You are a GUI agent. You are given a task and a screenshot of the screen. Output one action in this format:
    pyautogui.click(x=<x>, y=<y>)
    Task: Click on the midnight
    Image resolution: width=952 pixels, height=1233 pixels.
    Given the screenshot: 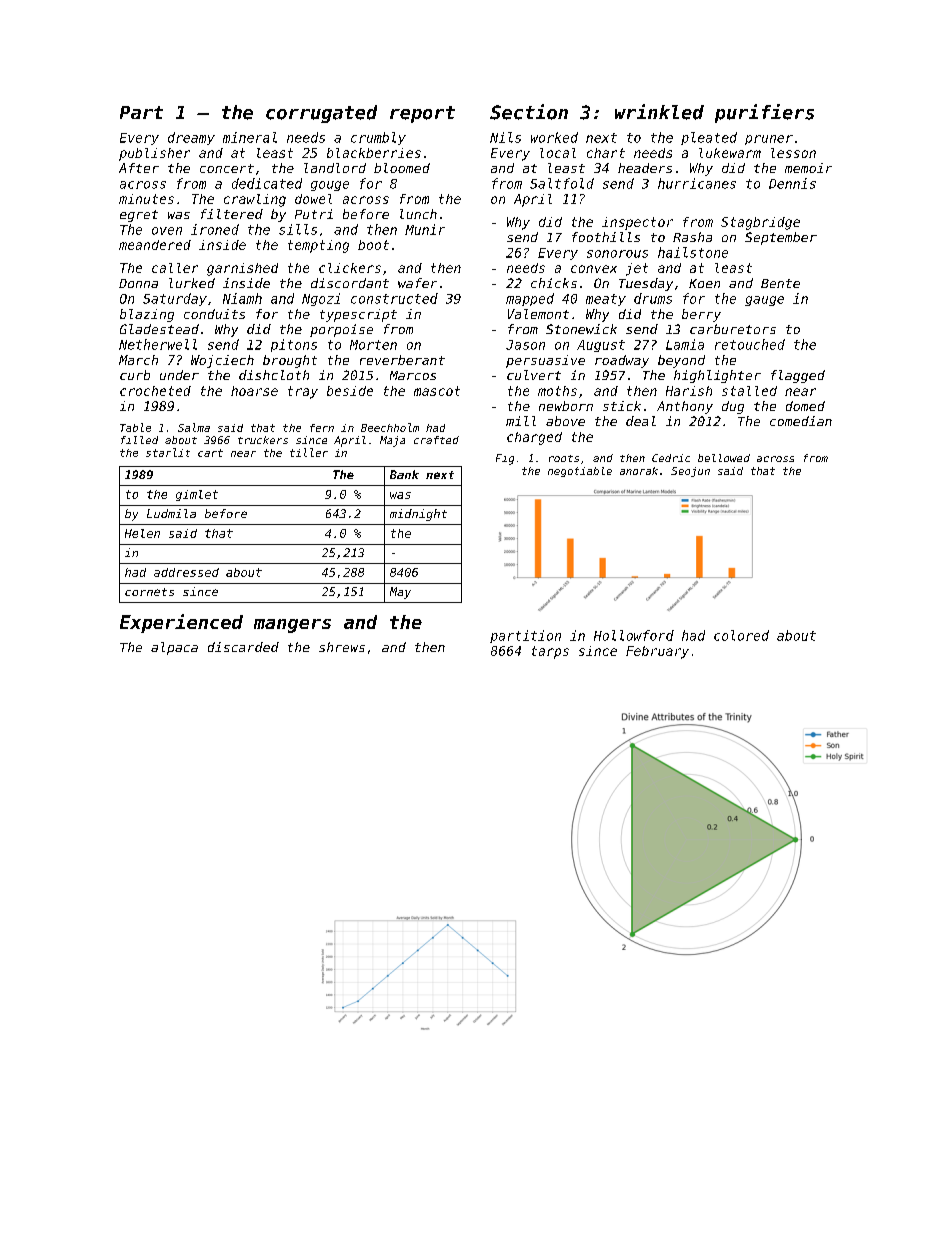 What is the action you would take?
    pyautogui.click(x=418, y=515)
